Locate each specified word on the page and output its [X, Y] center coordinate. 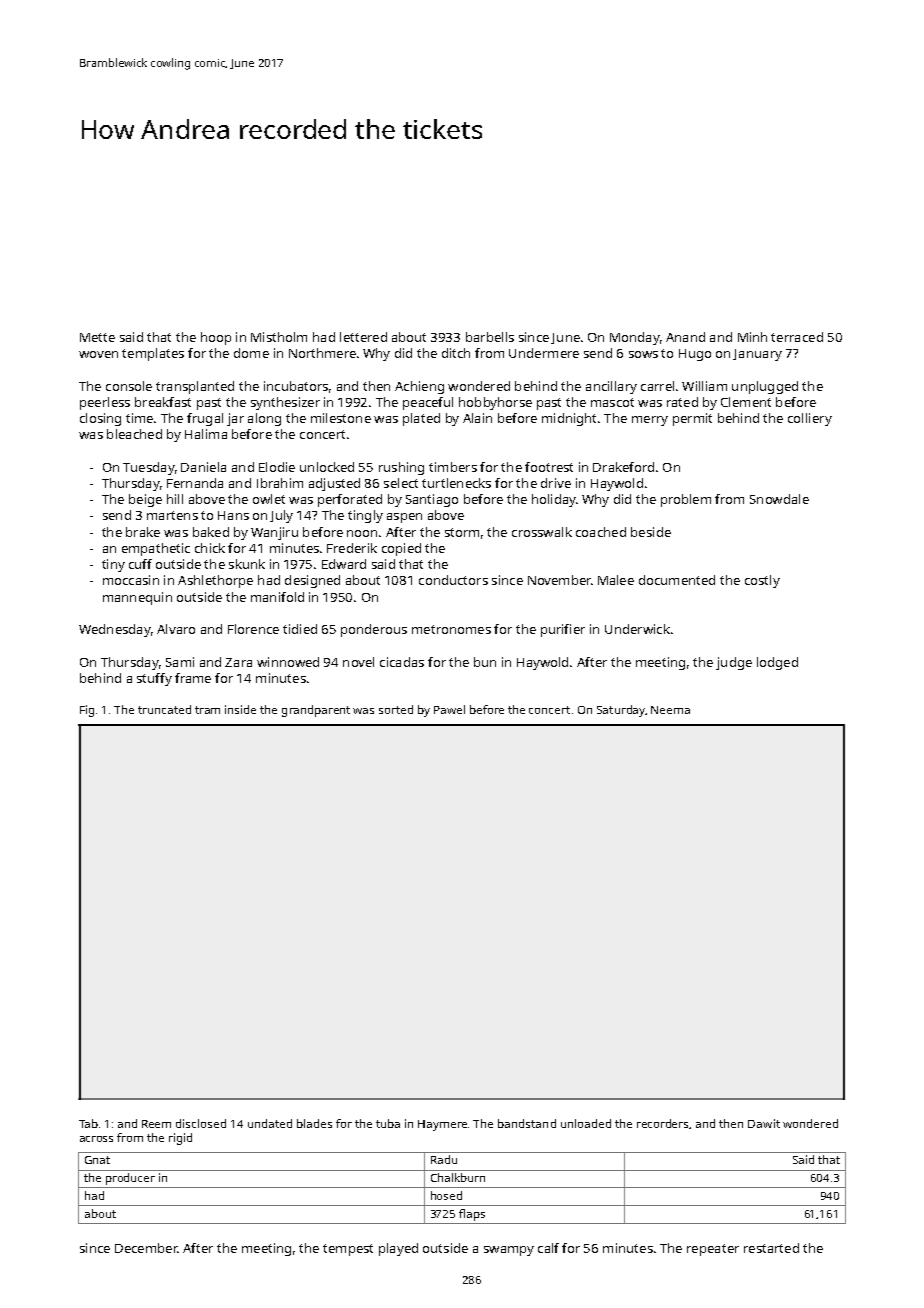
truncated [164, 709]
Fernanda [195, 483]
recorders [662, 1123]
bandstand [527, 1123]
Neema [670, 710]
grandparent [316, 711]
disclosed [201, 1123]
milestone [341, 418]
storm [462, 532]
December [146, 1248]
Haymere [442, 1125]
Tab [88, 1123]
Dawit [764, 1123]
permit [692, 419]
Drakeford [623, 467]
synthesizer [285, 403]
